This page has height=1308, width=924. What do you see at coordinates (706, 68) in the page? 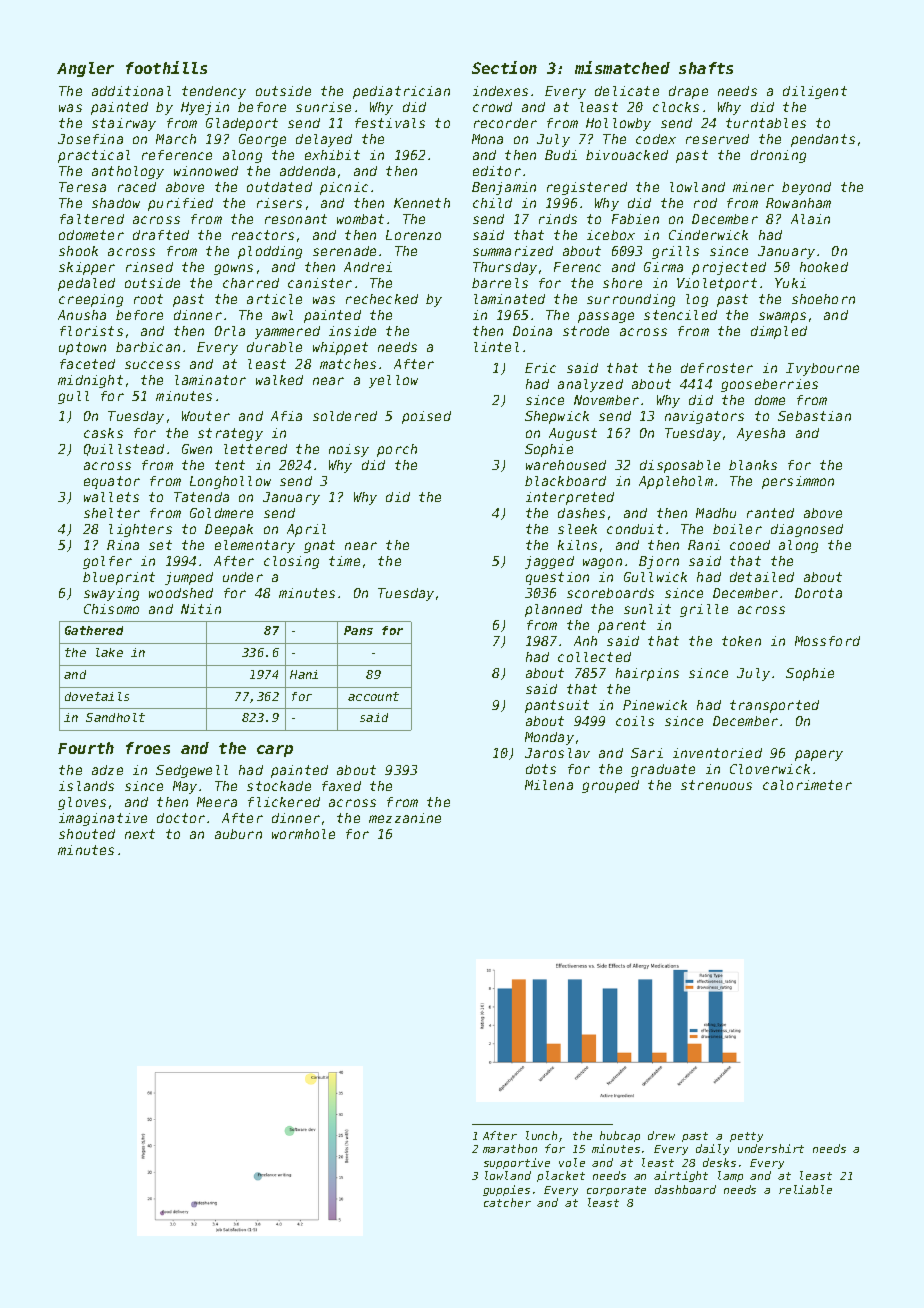
I see `shafts` at bounding box center [706, 68].
